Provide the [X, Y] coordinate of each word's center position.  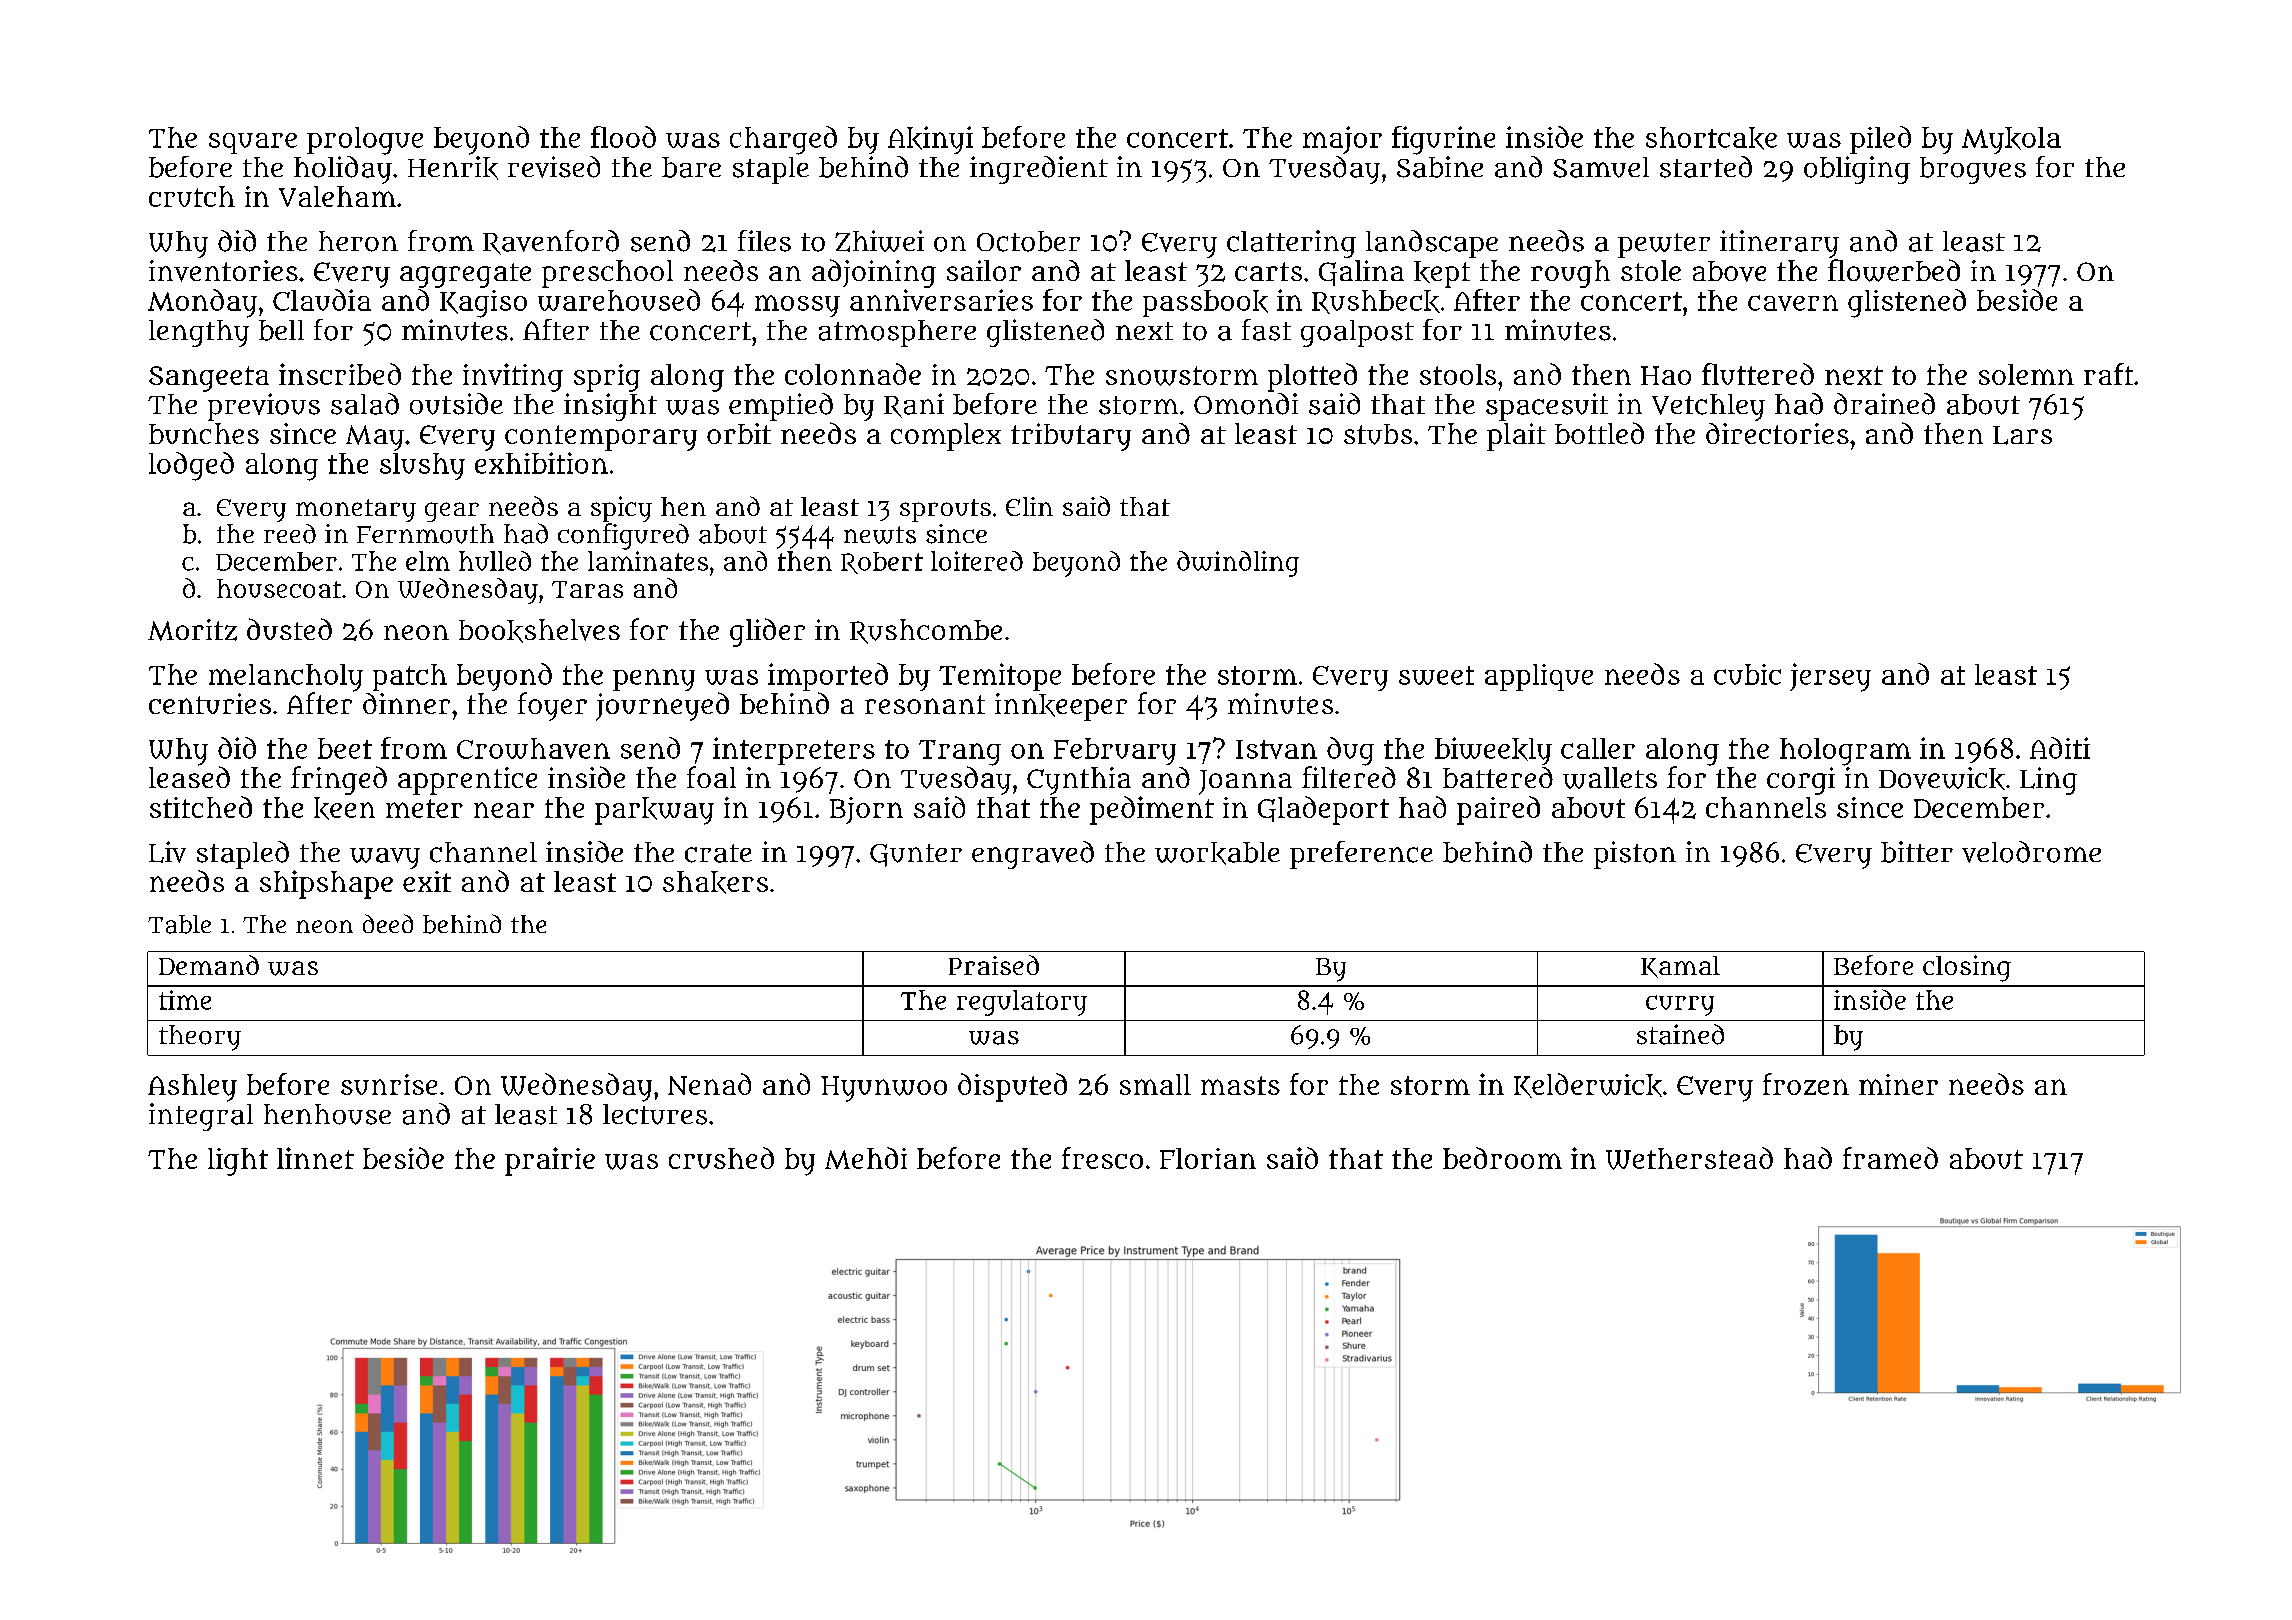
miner [1898, 1084]
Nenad [709, 1084]
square [253, 143]
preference [1361, 855]
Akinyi [930, 140]
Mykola [2011, 140]
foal [711, 777]
